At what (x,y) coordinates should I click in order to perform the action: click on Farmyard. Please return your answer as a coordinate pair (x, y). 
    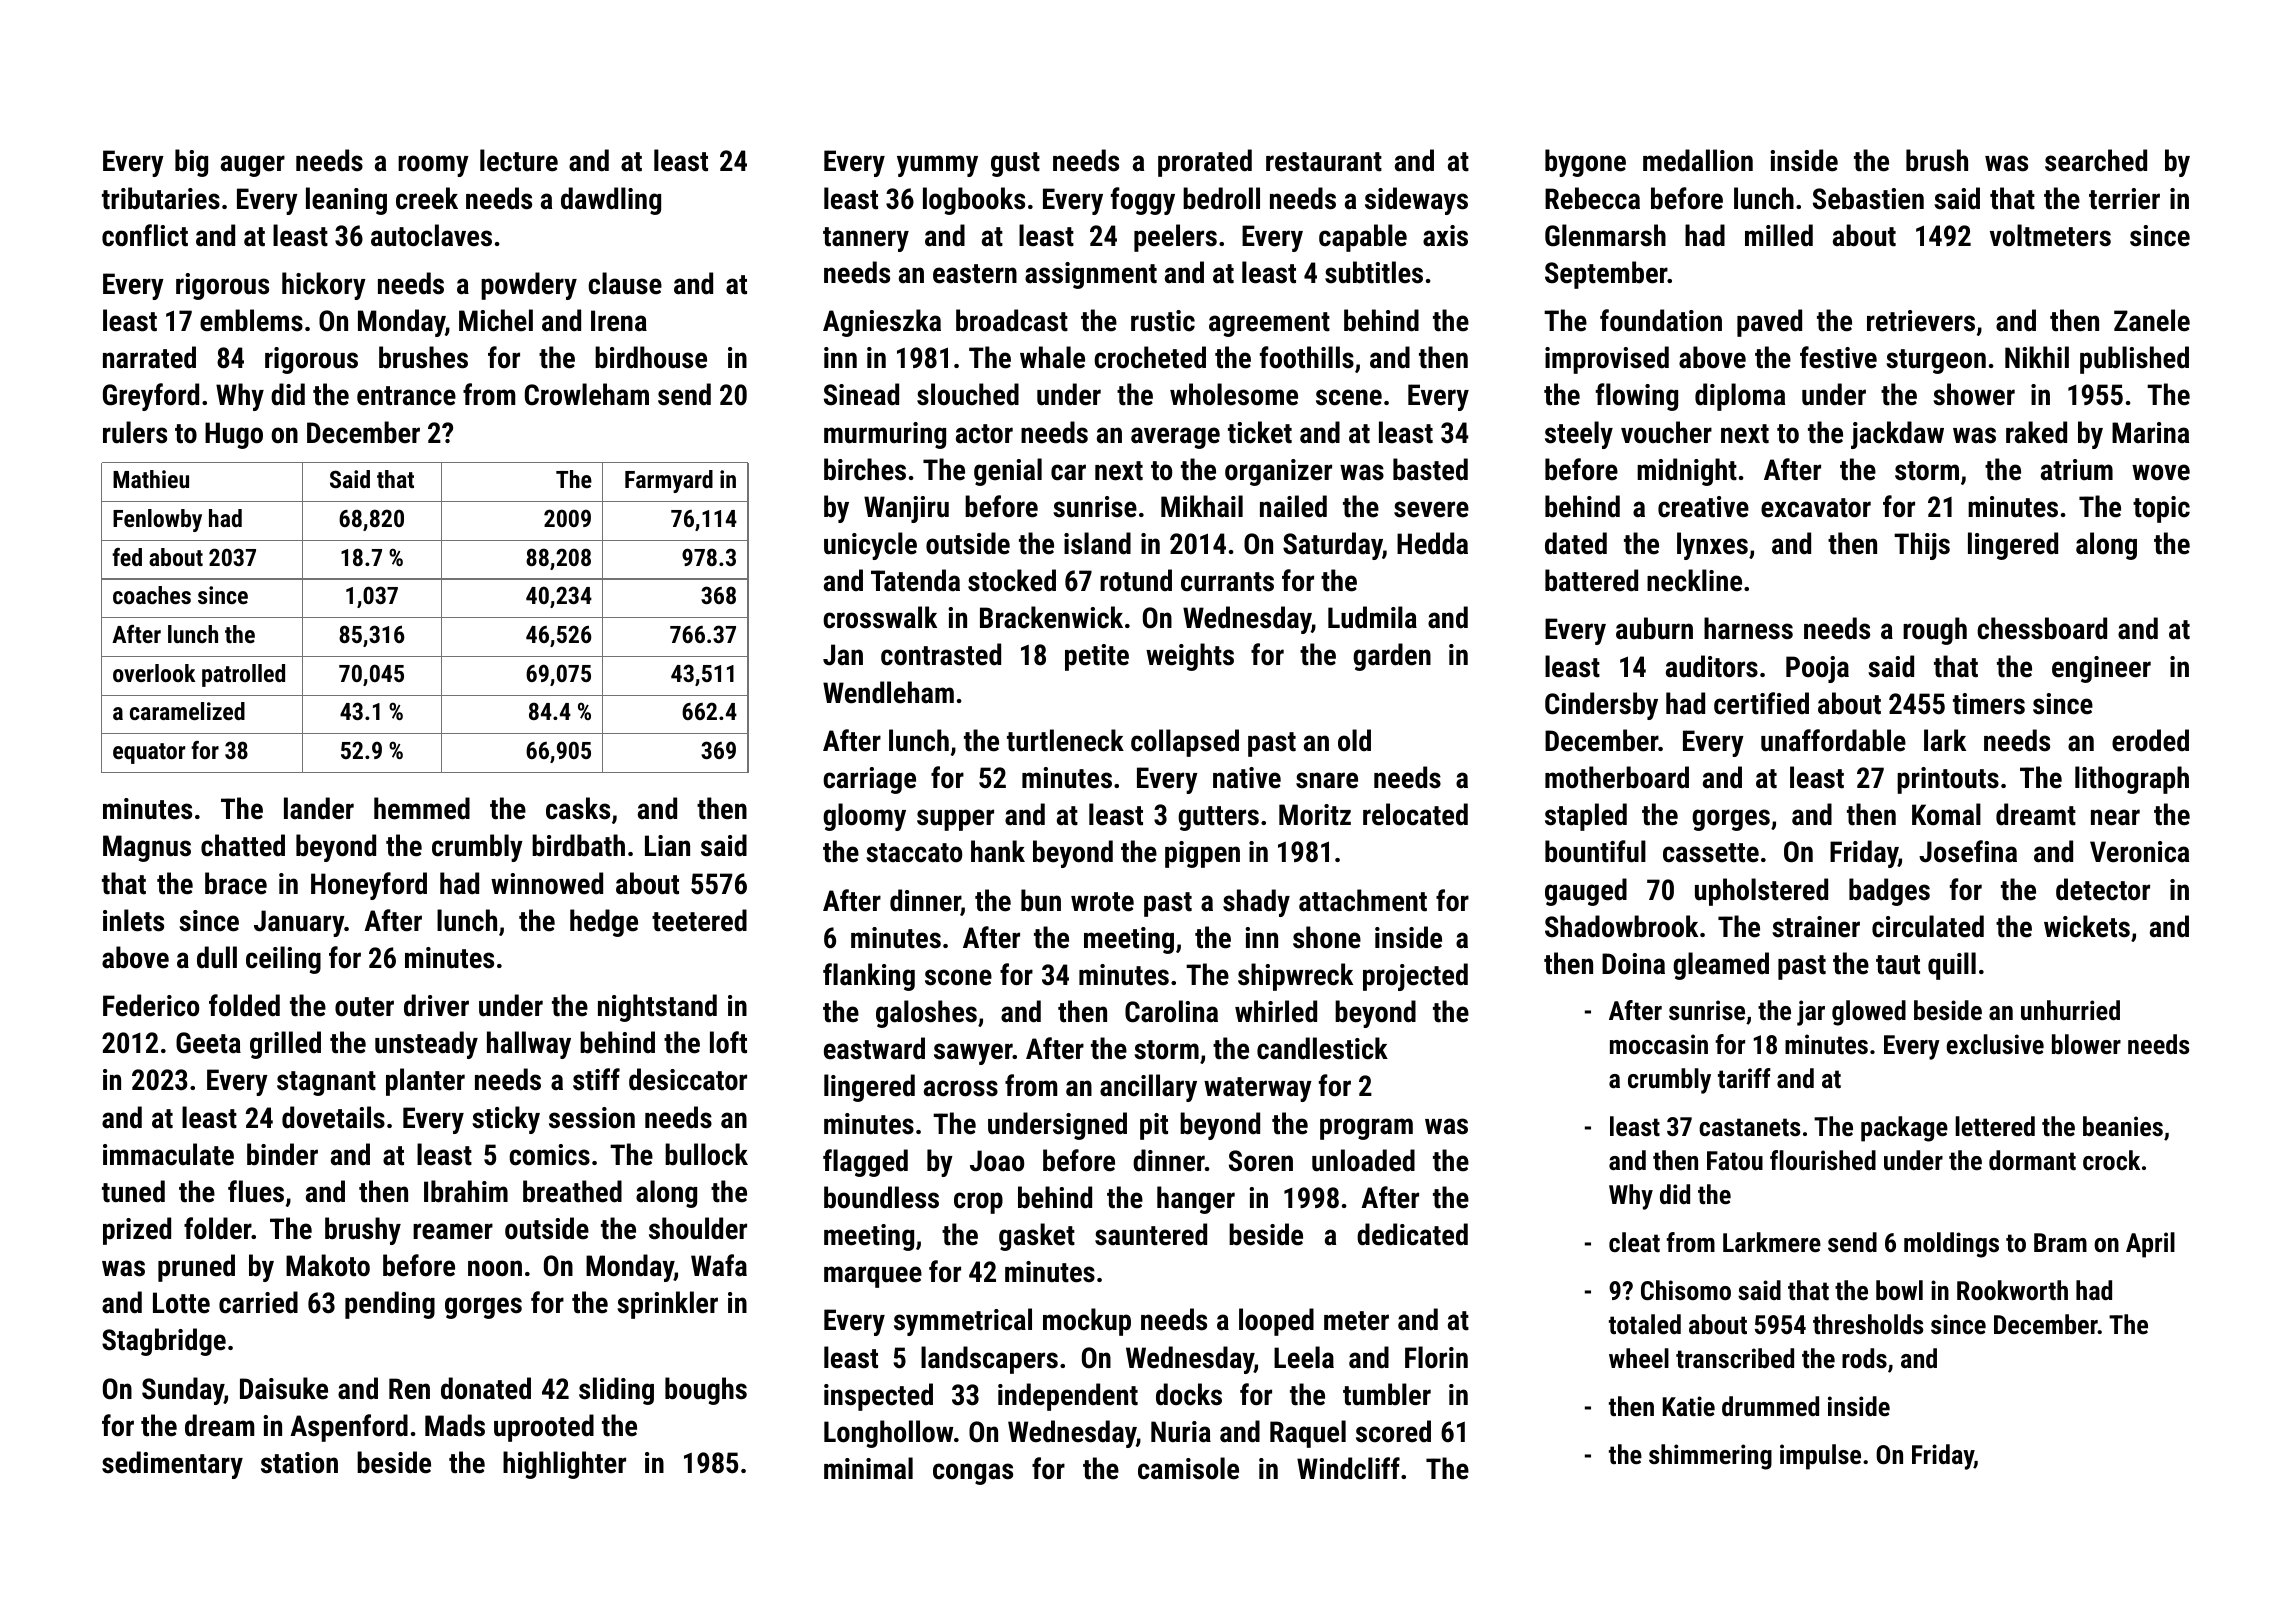
    Looking at the image, I should click on (669, 481).
